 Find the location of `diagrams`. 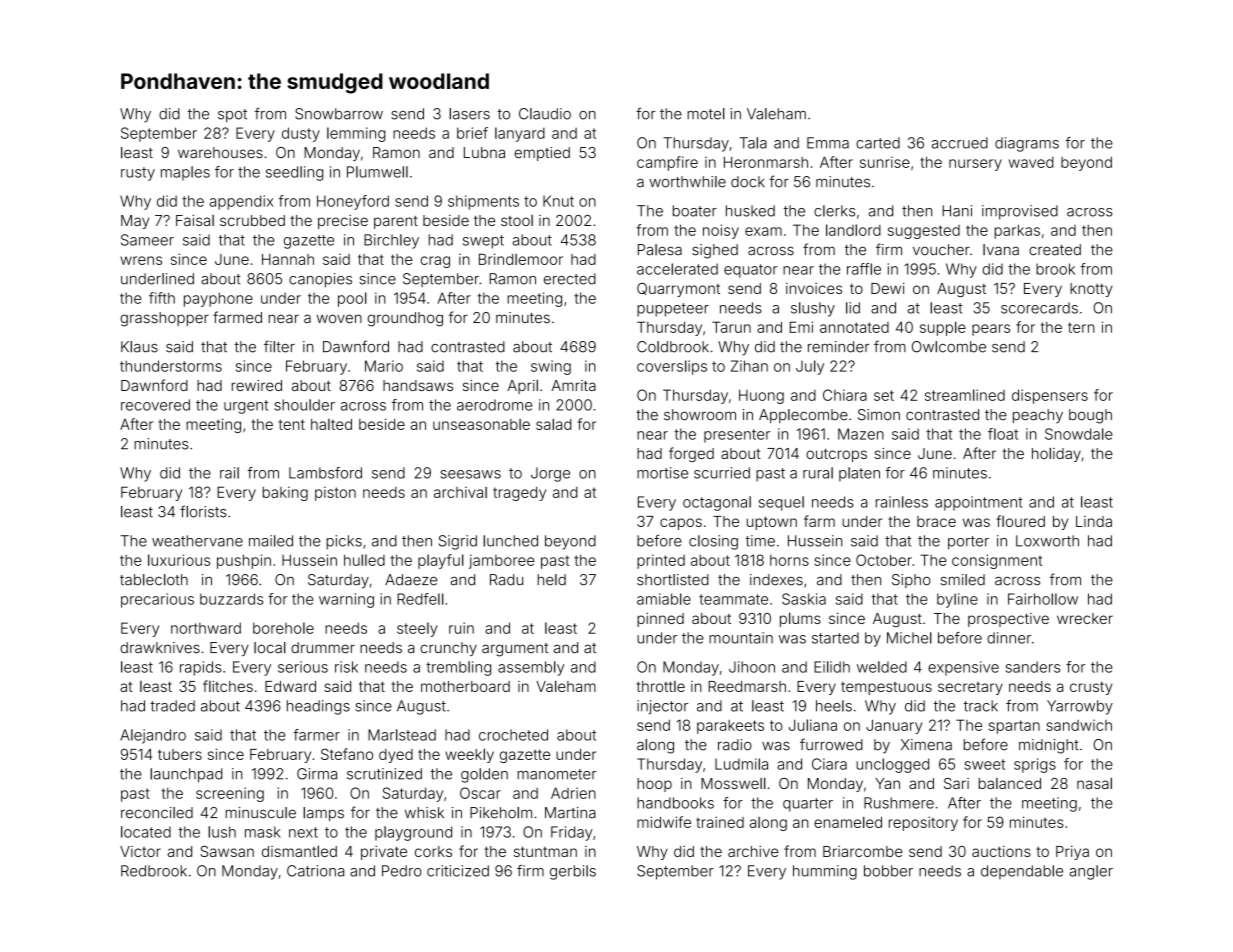

diagrams is located at coordinates (1027, 144).
